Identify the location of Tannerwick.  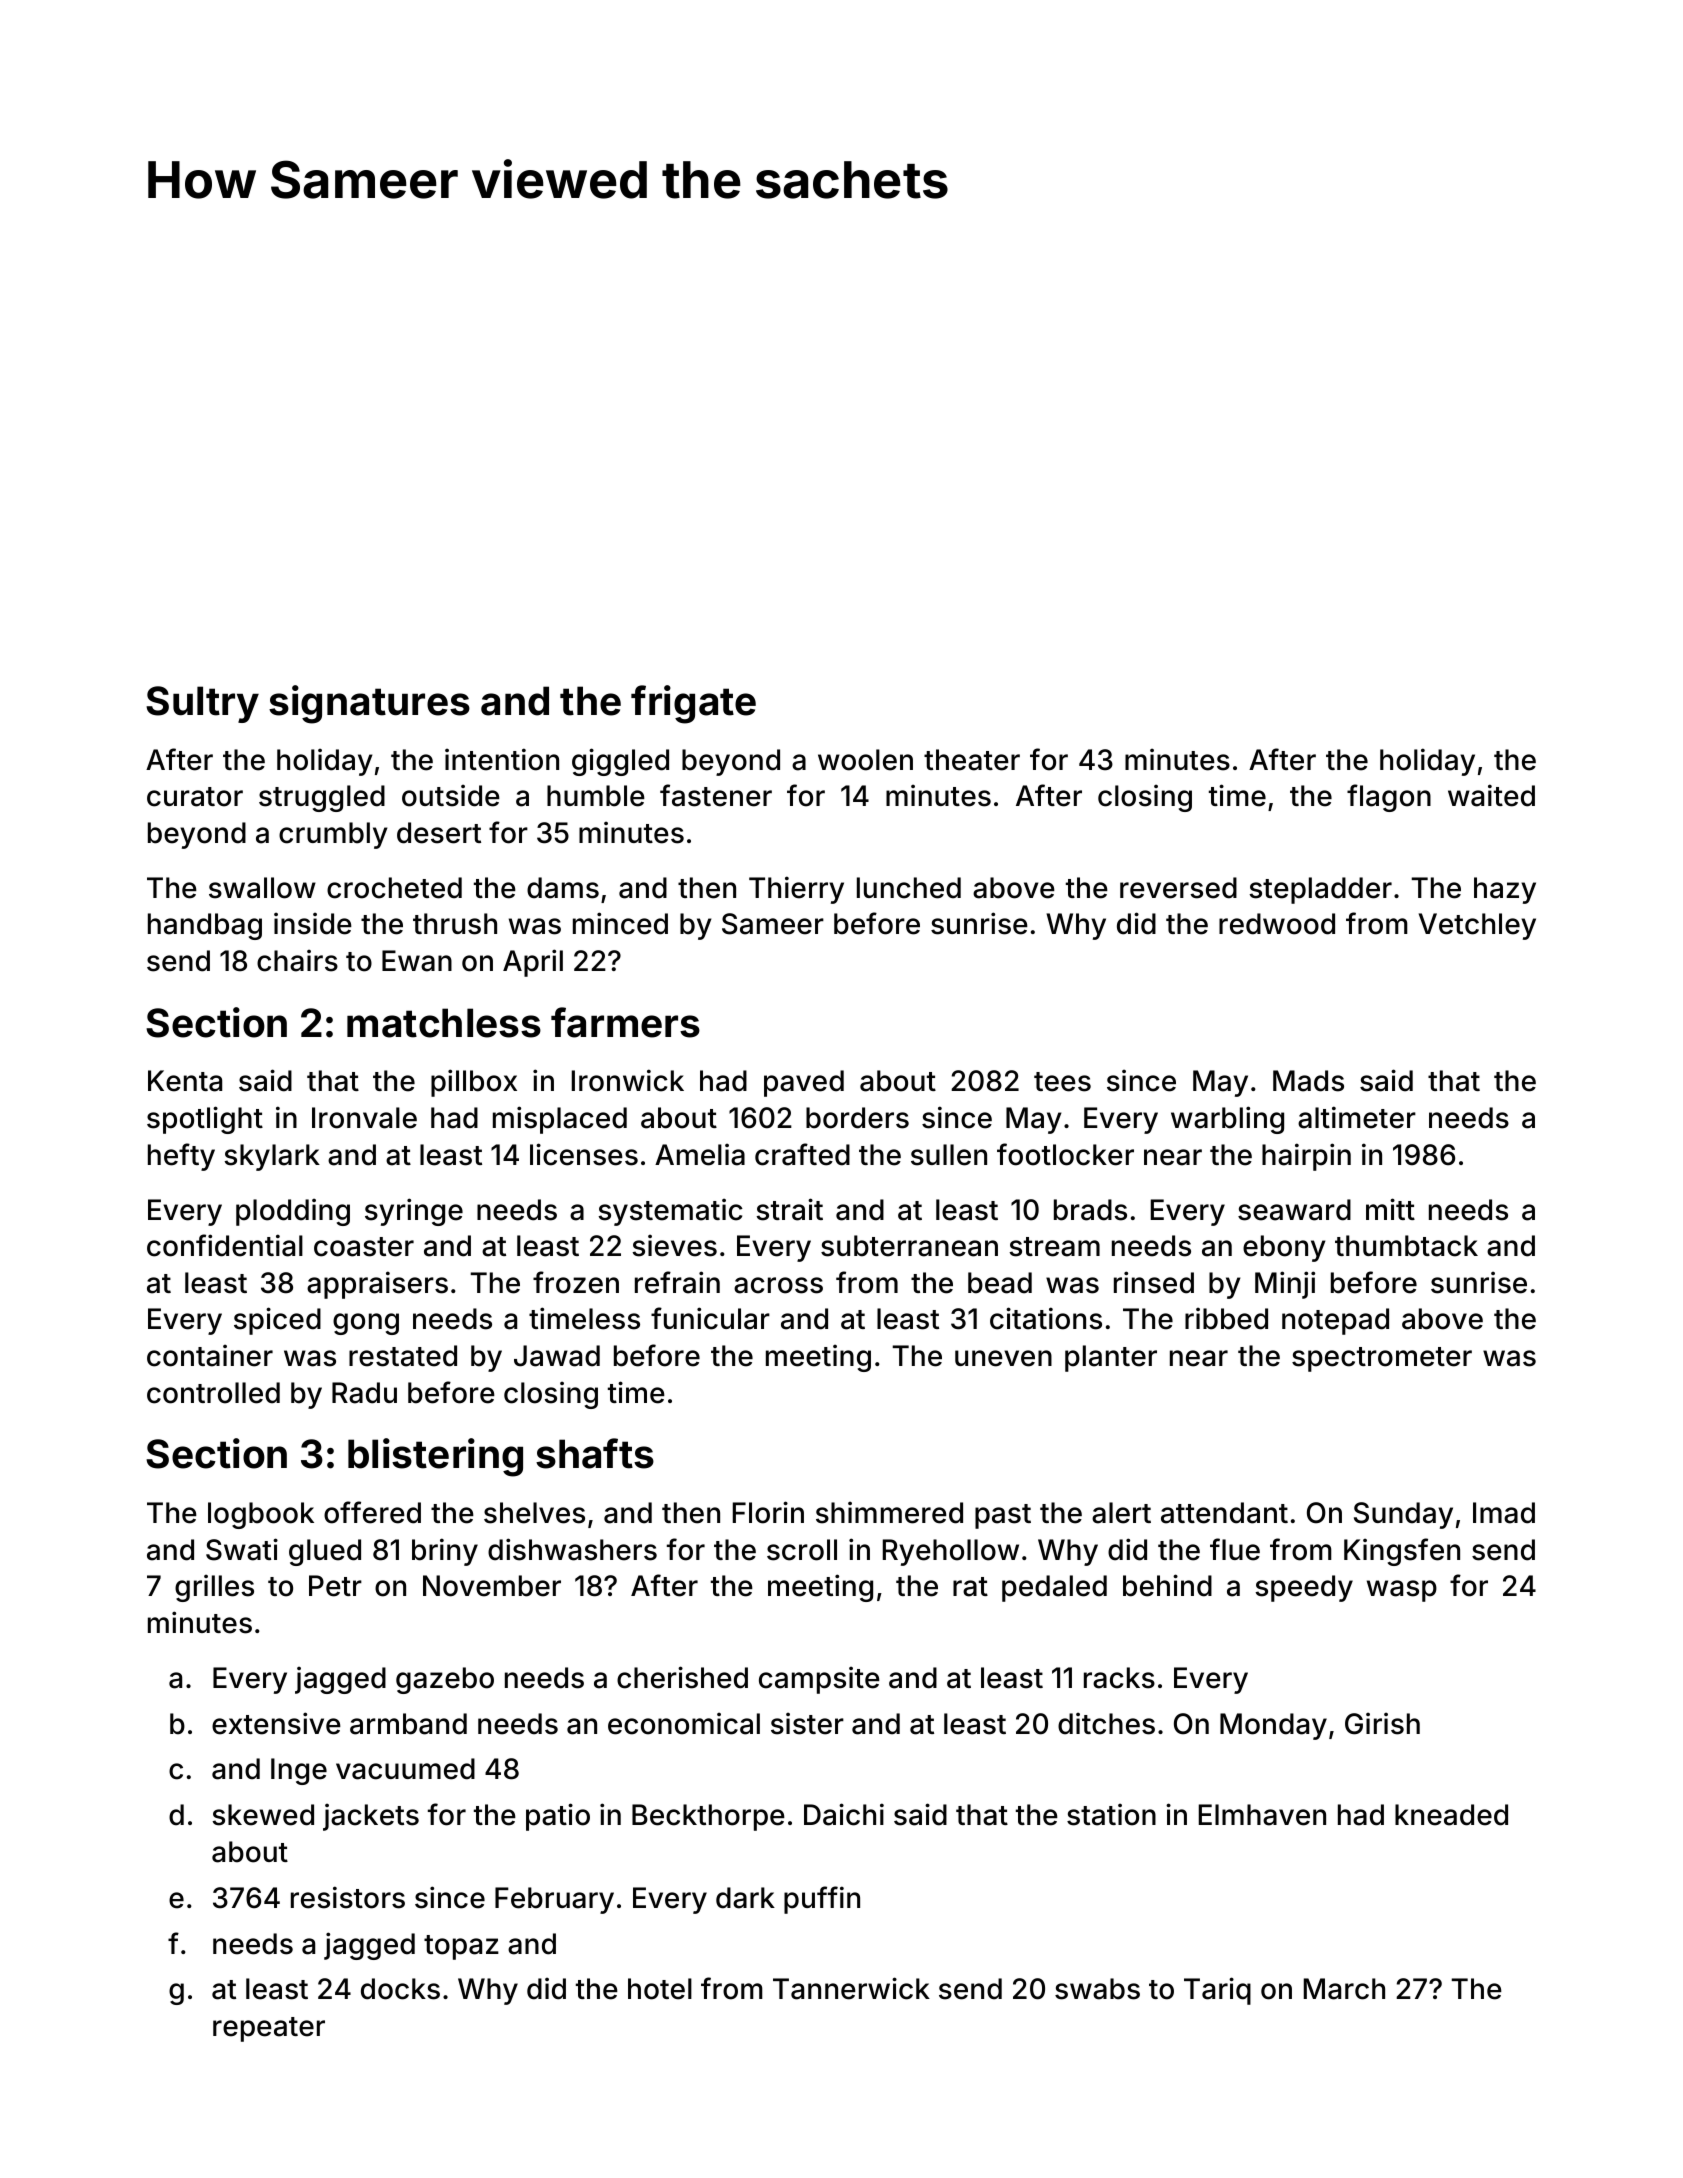
(851, 1988).
